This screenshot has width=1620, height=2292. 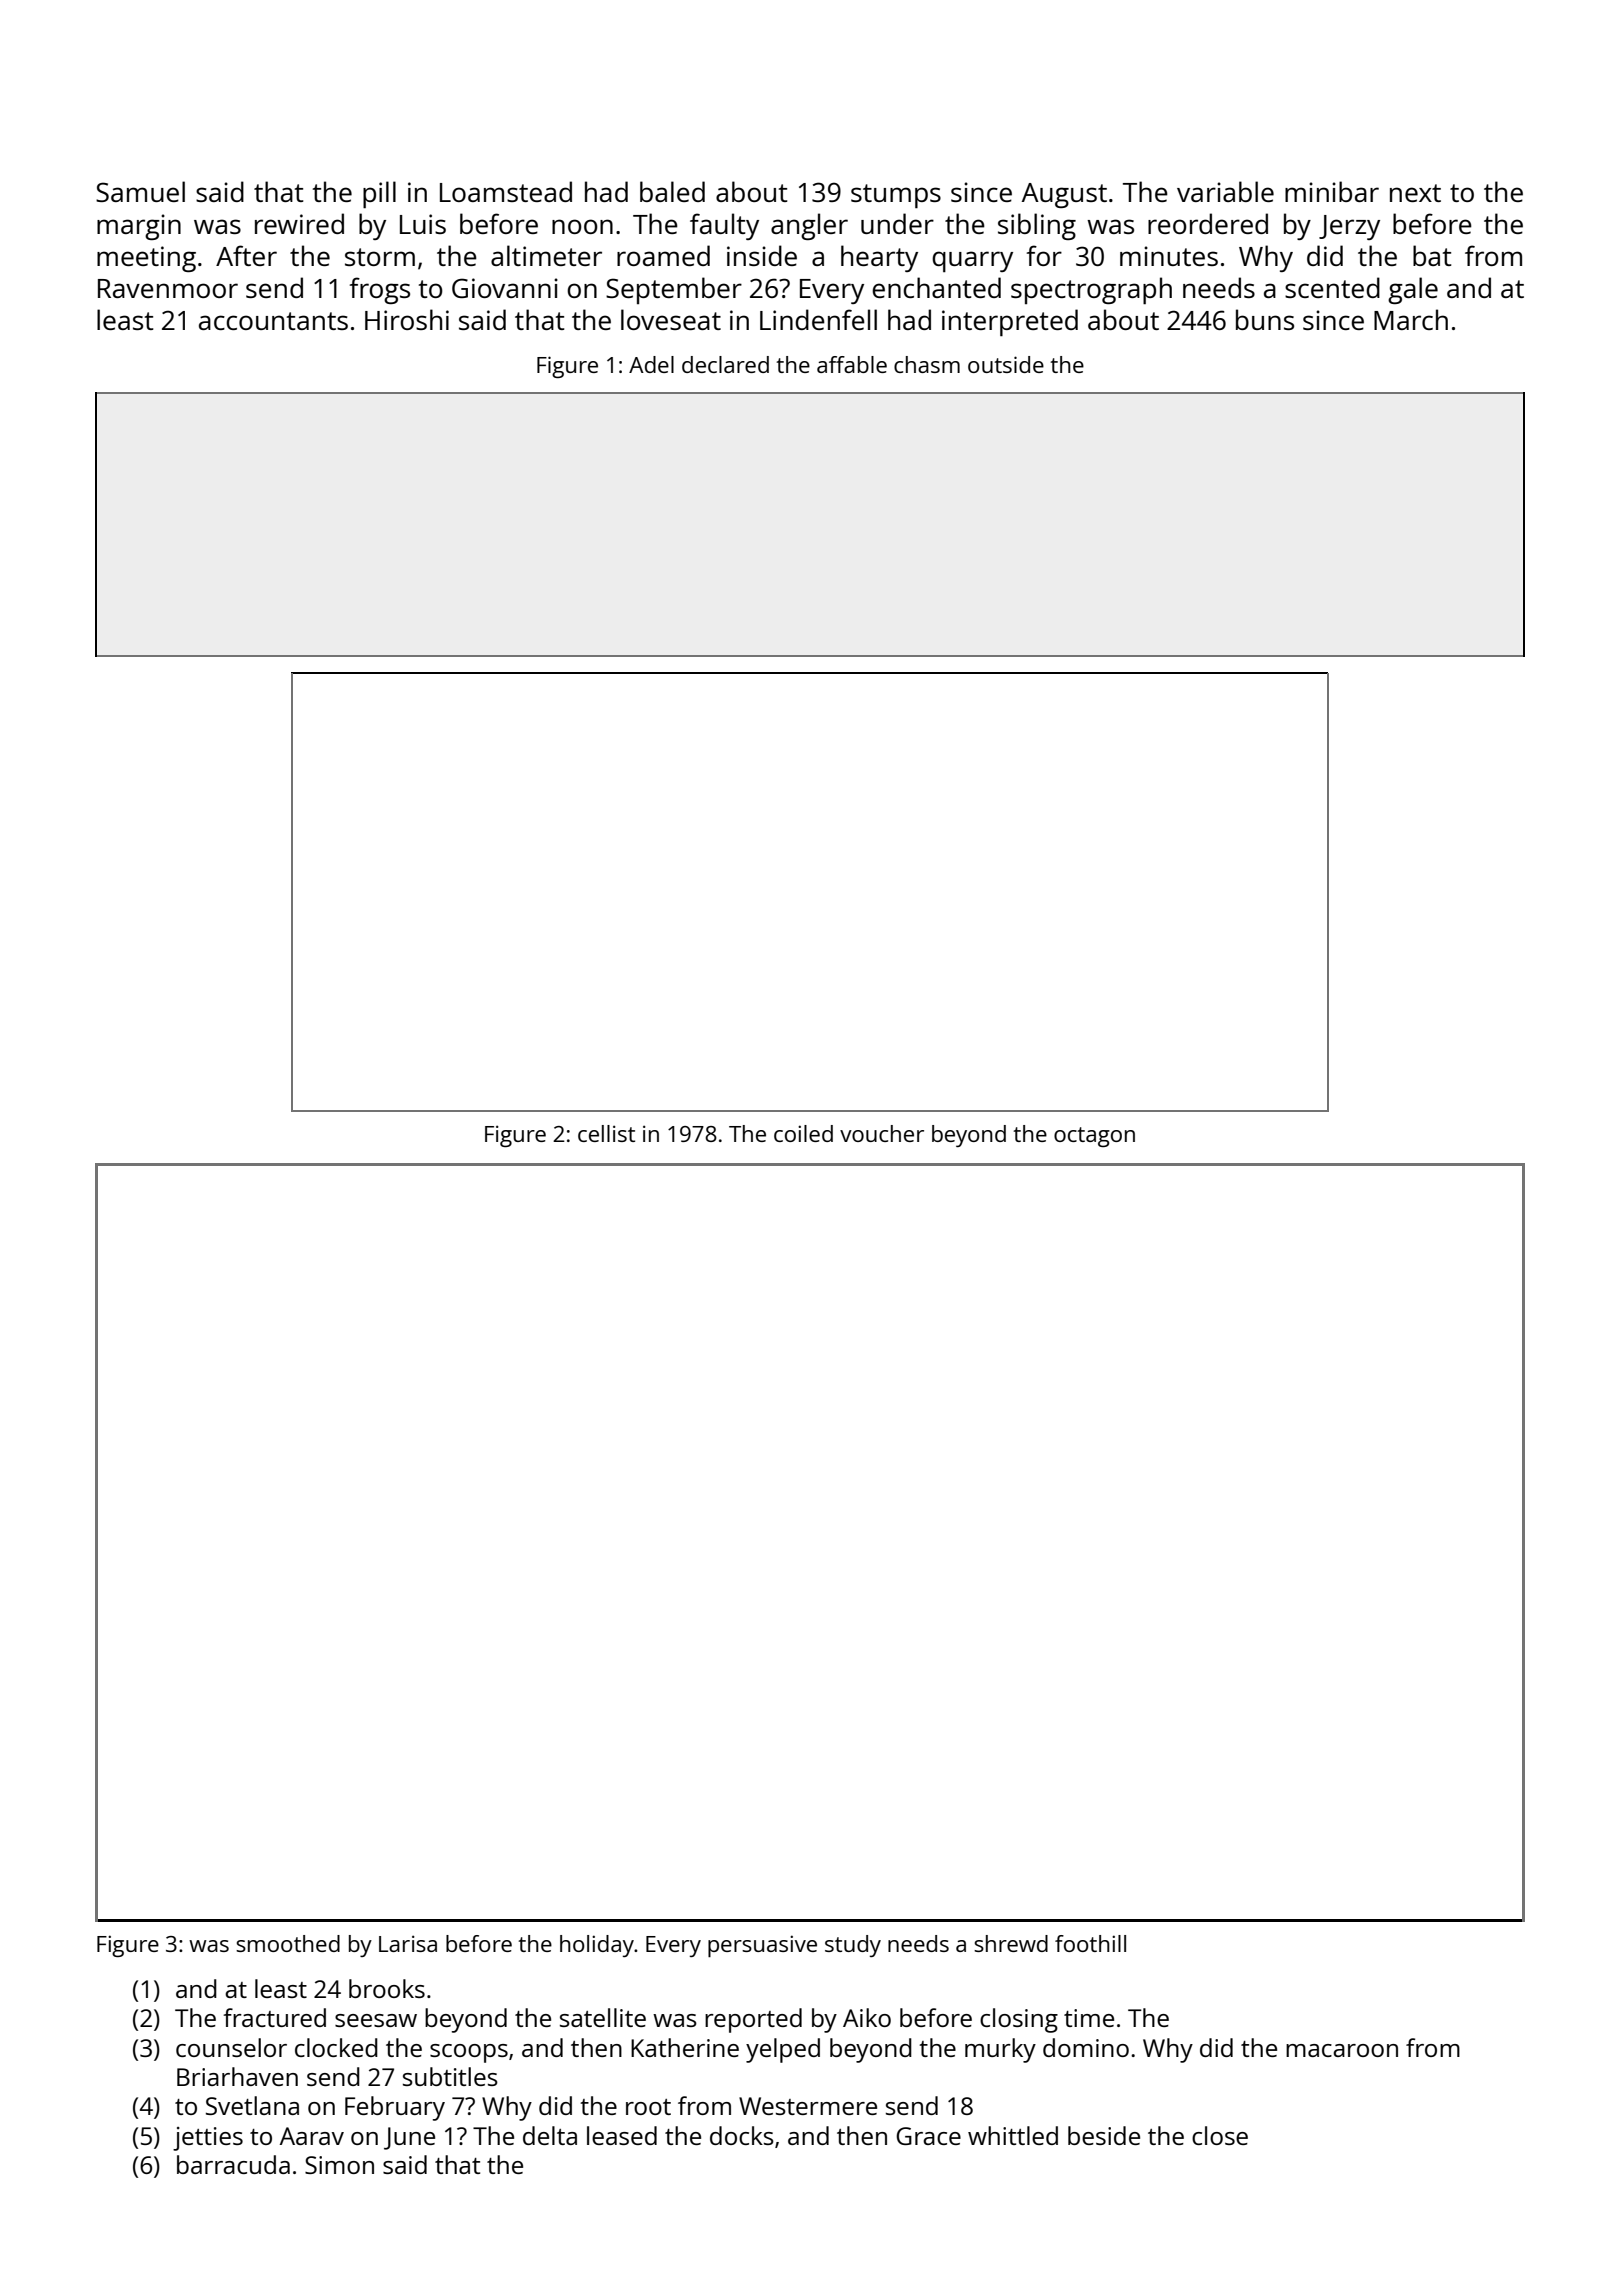 What do you see at coordinates (803, 1133) in the screenshot?
I see `coiled` at bounding box center [803, 1133].
